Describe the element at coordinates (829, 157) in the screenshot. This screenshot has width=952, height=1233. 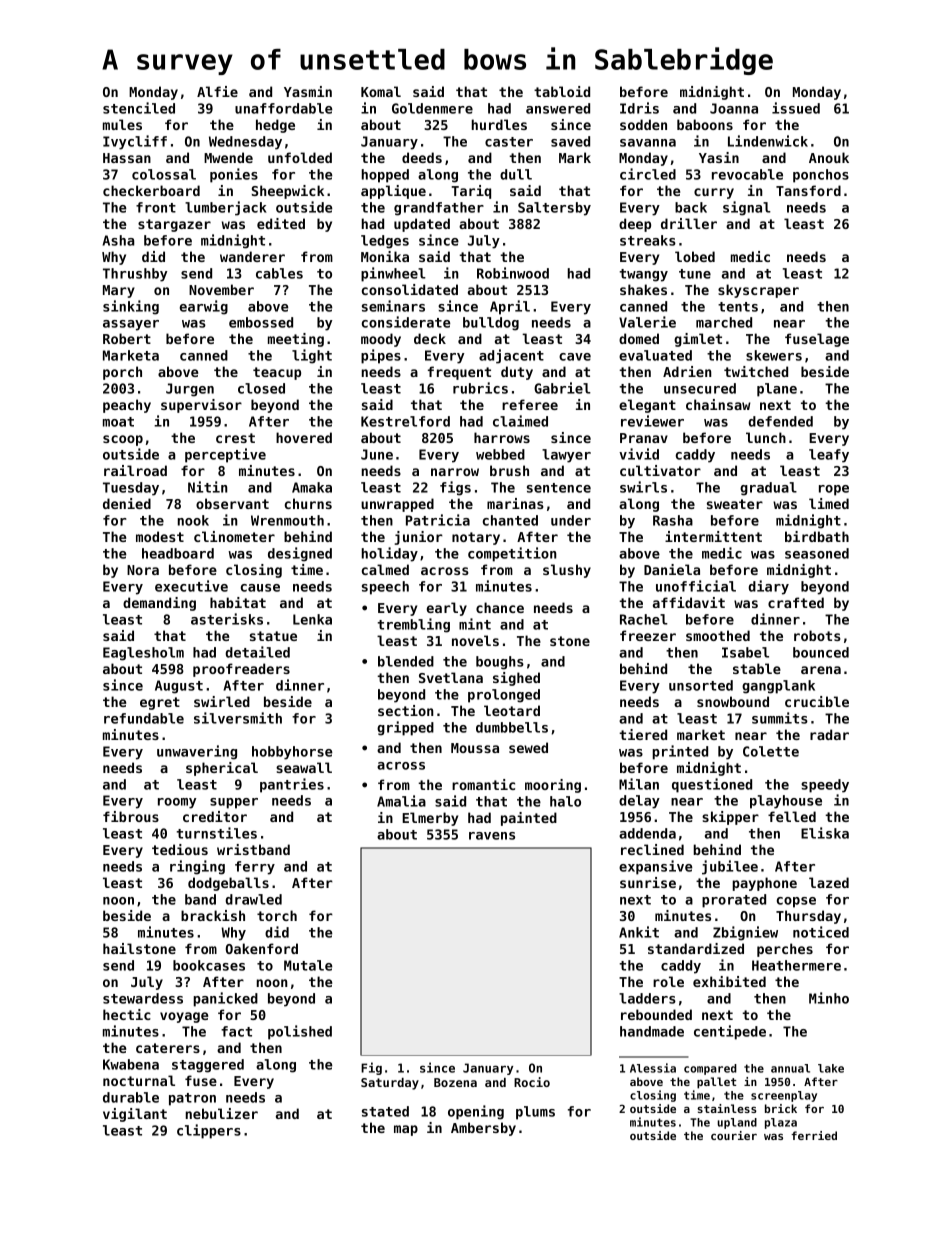
I see `Anouk` at that location.
